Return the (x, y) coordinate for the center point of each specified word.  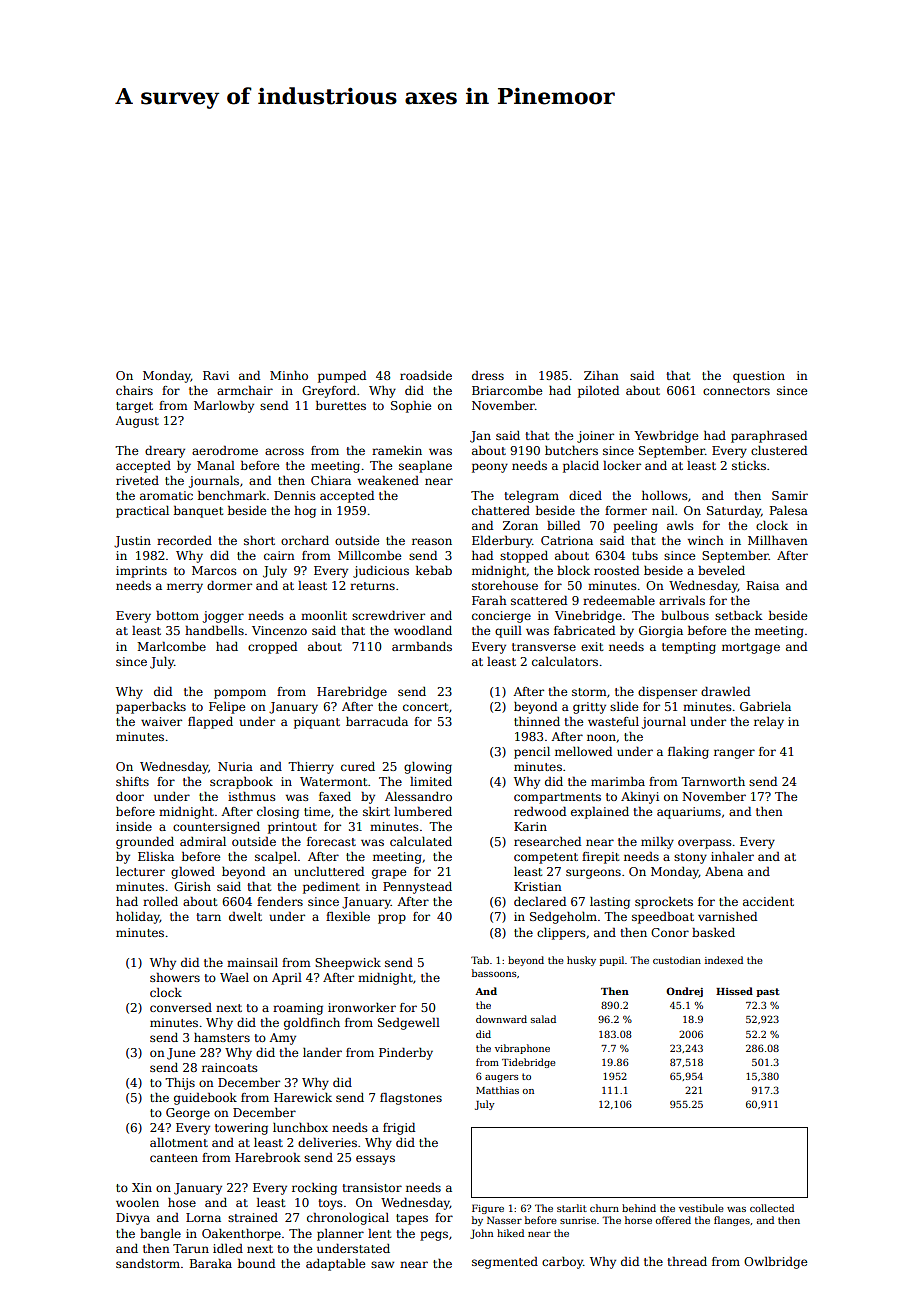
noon (601, 737)
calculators (565, 661)
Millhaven (778, 540)
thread (687, 1261)
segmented (505, 1263)
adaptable (335, 1265)
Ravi (216, 375)
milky (657, 843)
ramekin (397, 450)
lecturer (140, 871)
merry (185, 588)
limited (431, 781)
